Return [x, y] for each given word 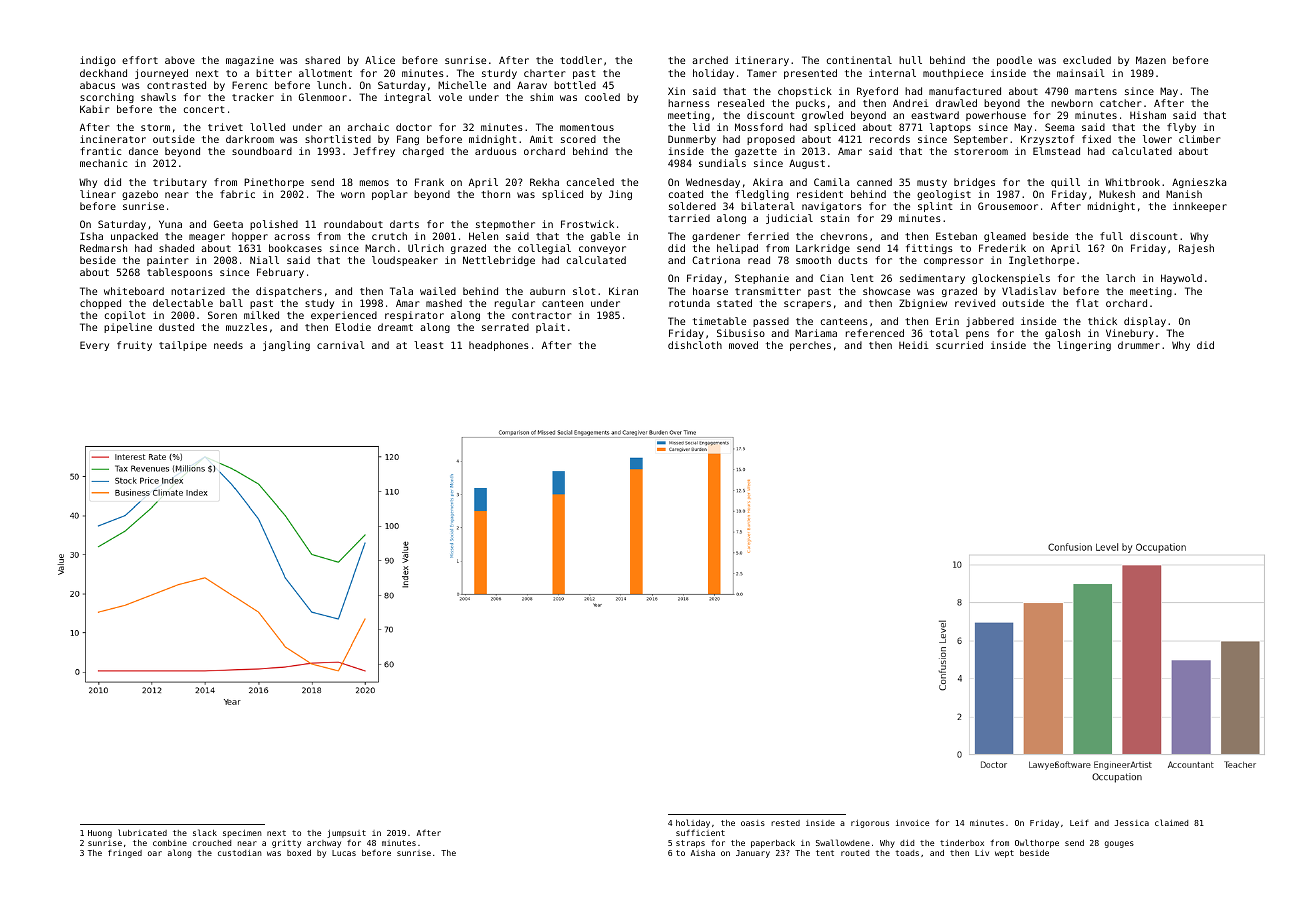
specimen [242, 834]
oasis [753, 823]
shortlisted [338, 139]
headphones [499, 346]
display [1145, 322]
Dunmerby [692, 140]
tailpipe [183, 346]
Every [94, 346]
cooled [602, 97]
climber [1199, 139]
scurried [959, 345]
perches [810, 346]
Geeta [228, 224]
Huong [100, 834]
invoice [912, 823]
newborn [1072, 103]
